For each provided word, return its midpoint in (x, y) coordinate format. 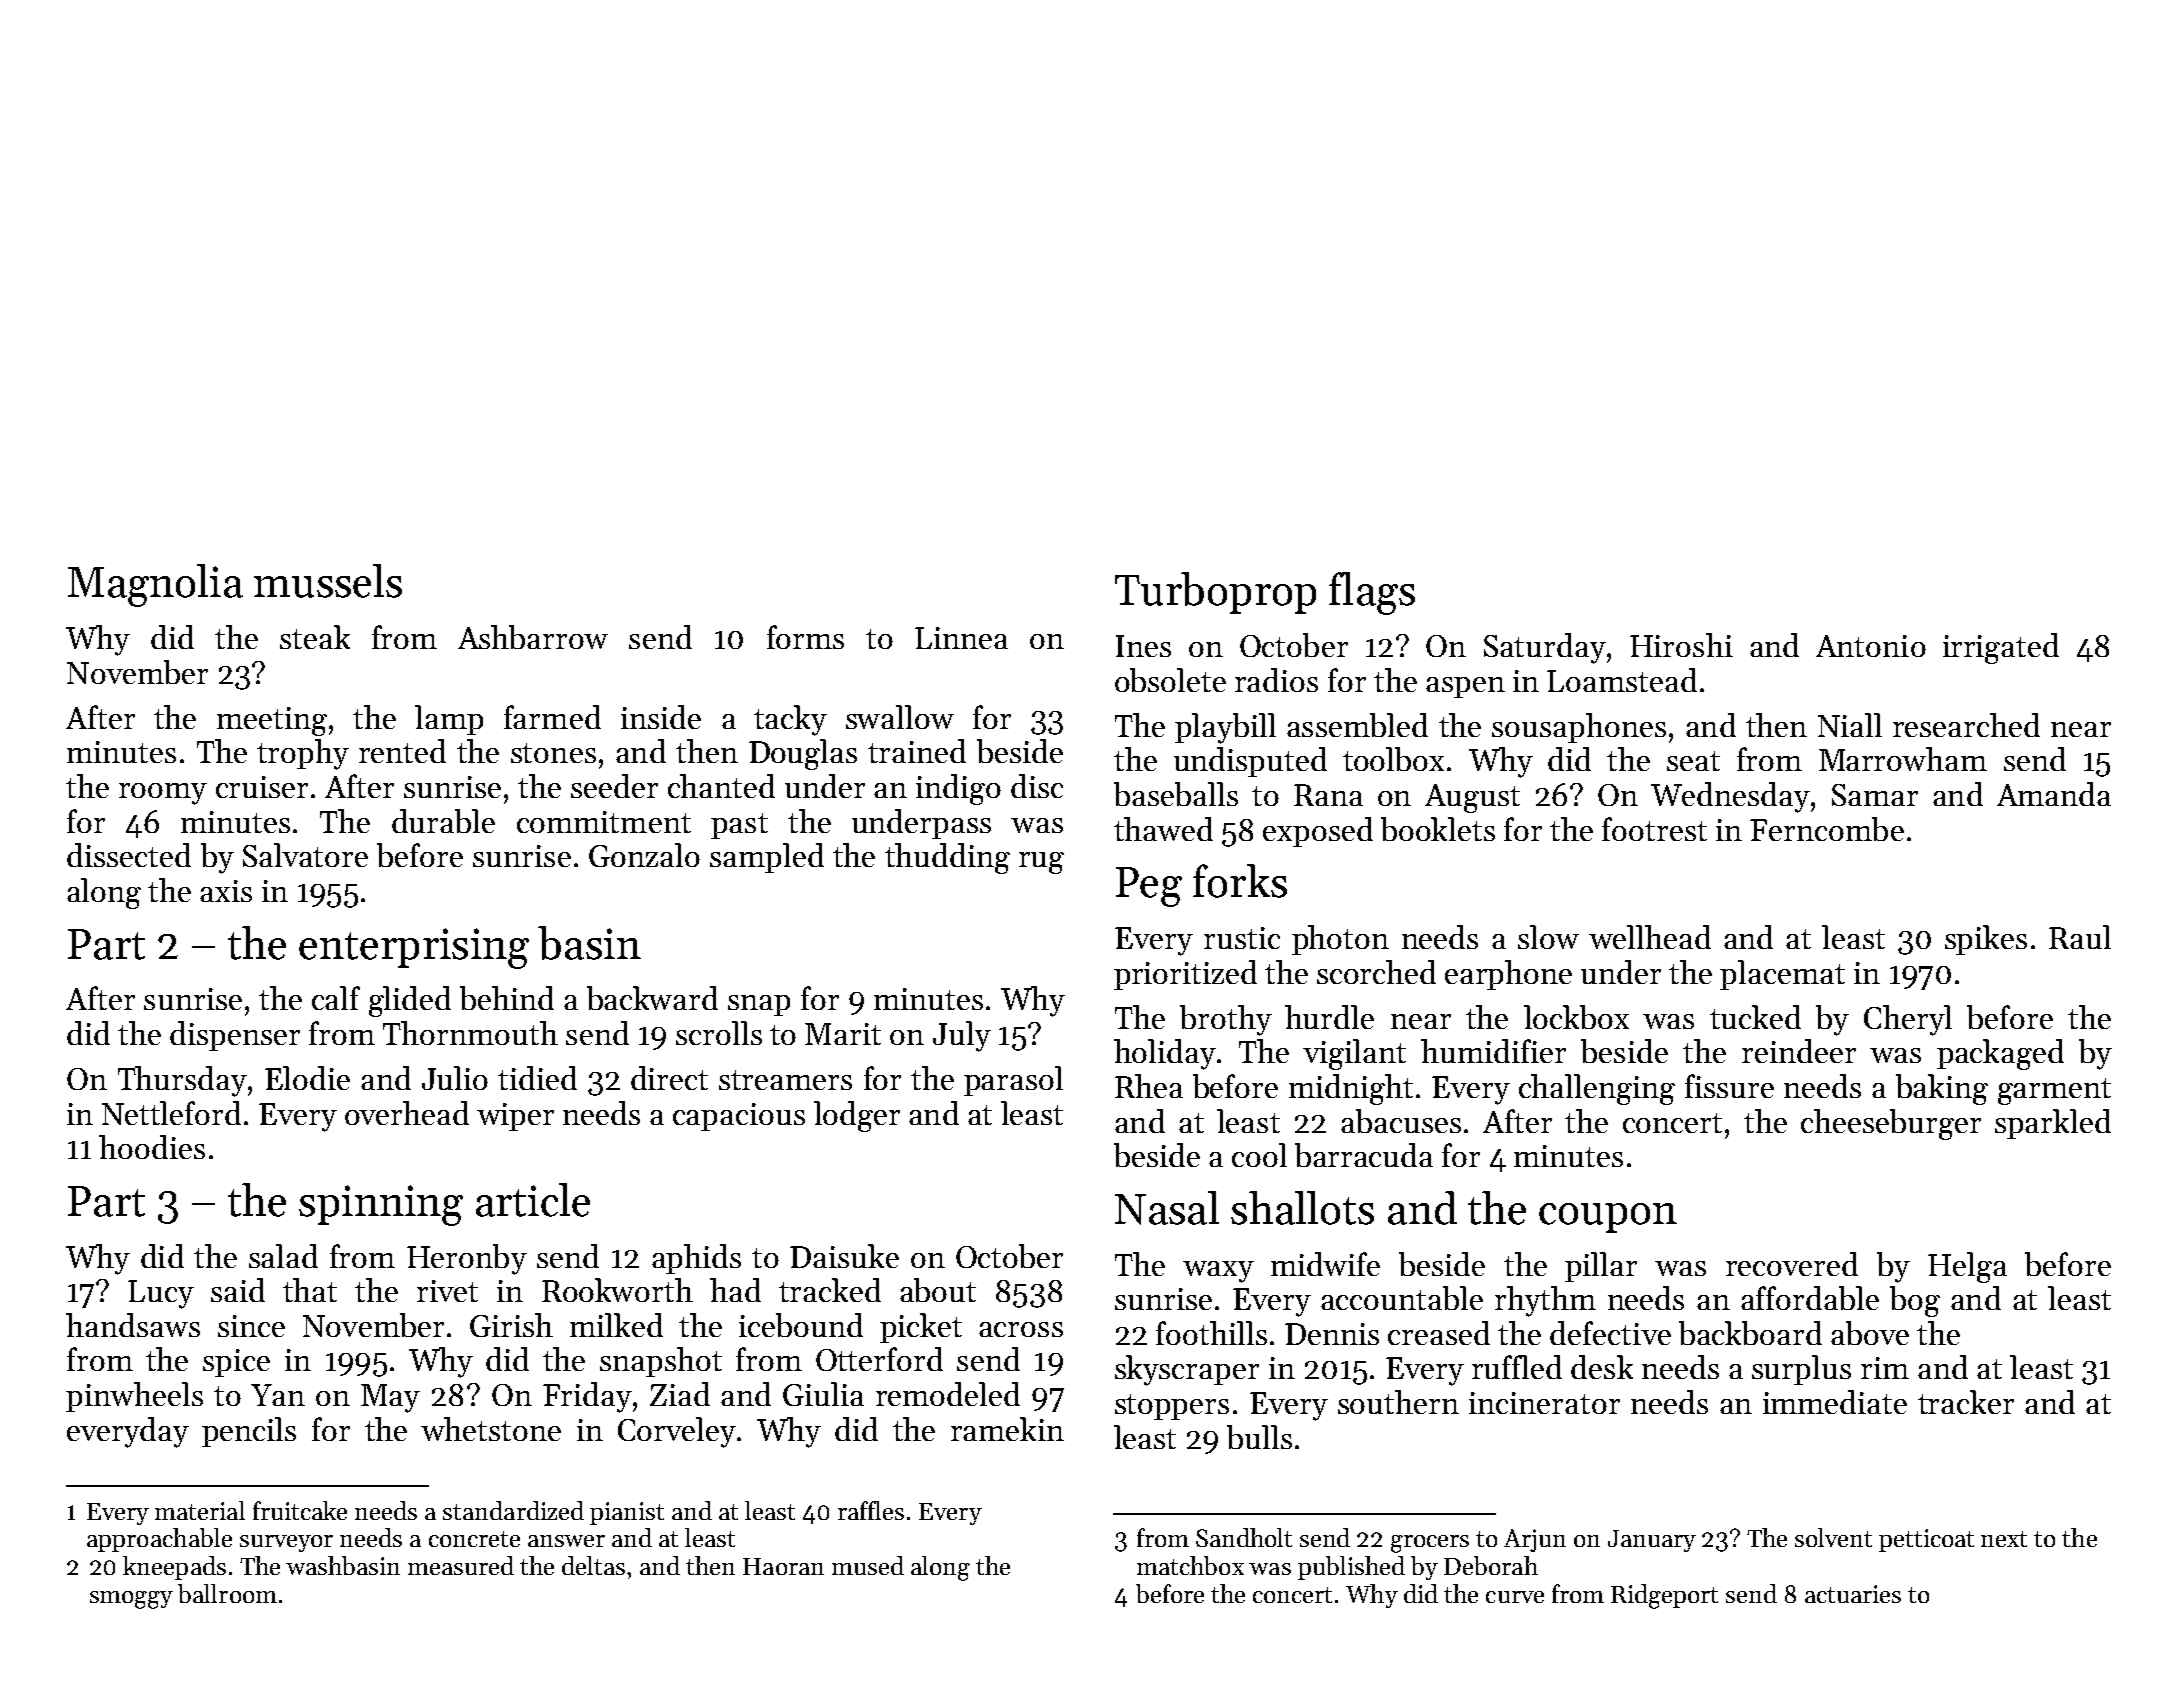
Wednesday (1730, 797)
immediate (1835, 1402)
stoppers (1172, 1407)
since (251, 1326)
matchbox (1190, 1565)
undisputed (1250, 762)
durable (443, 821)
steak (315, 637)
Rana (1328, 795)
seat (1693, 761)
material (200, 1510)
